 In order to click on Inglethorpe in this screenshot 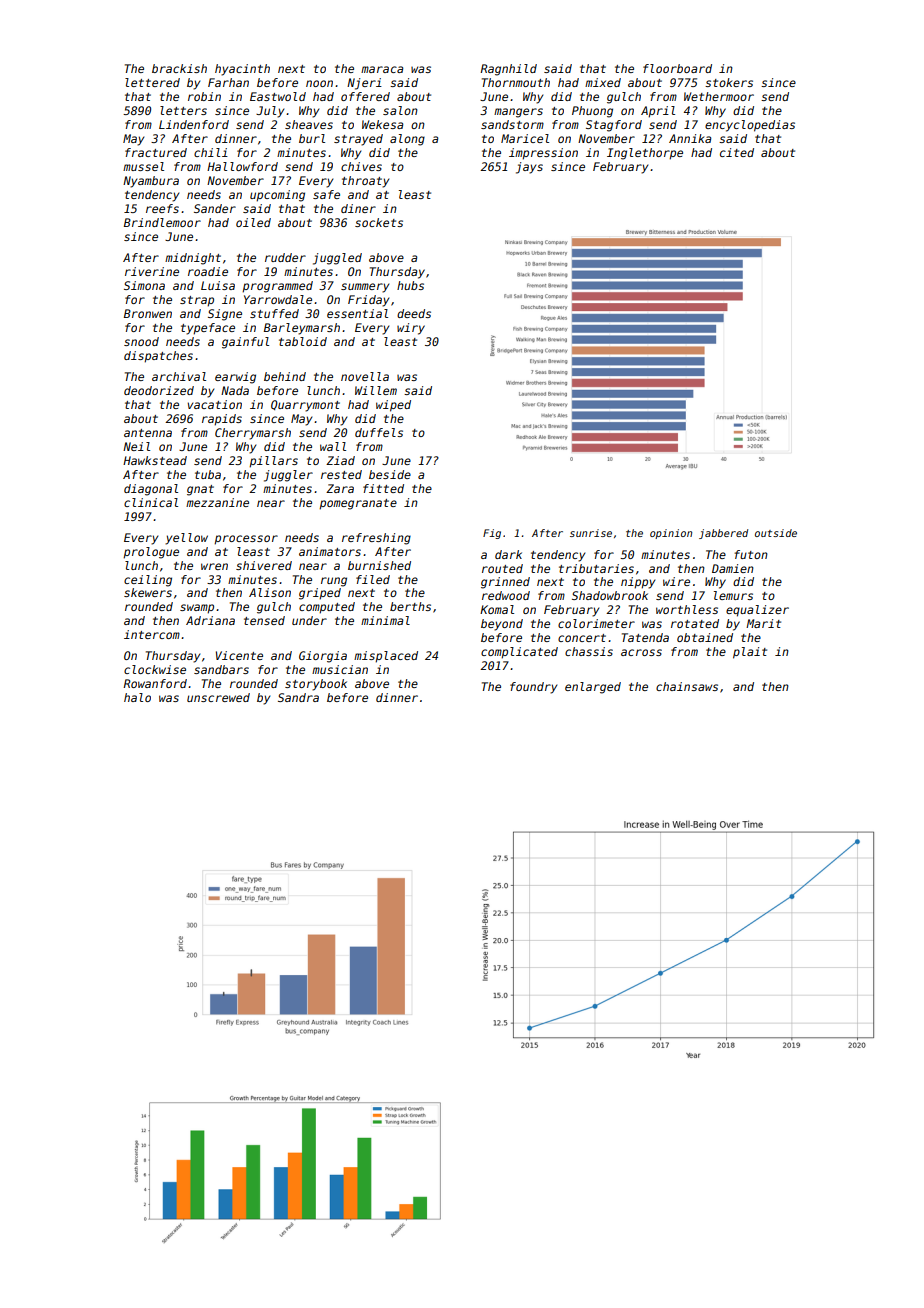, I will do `click(645, 154)`.
